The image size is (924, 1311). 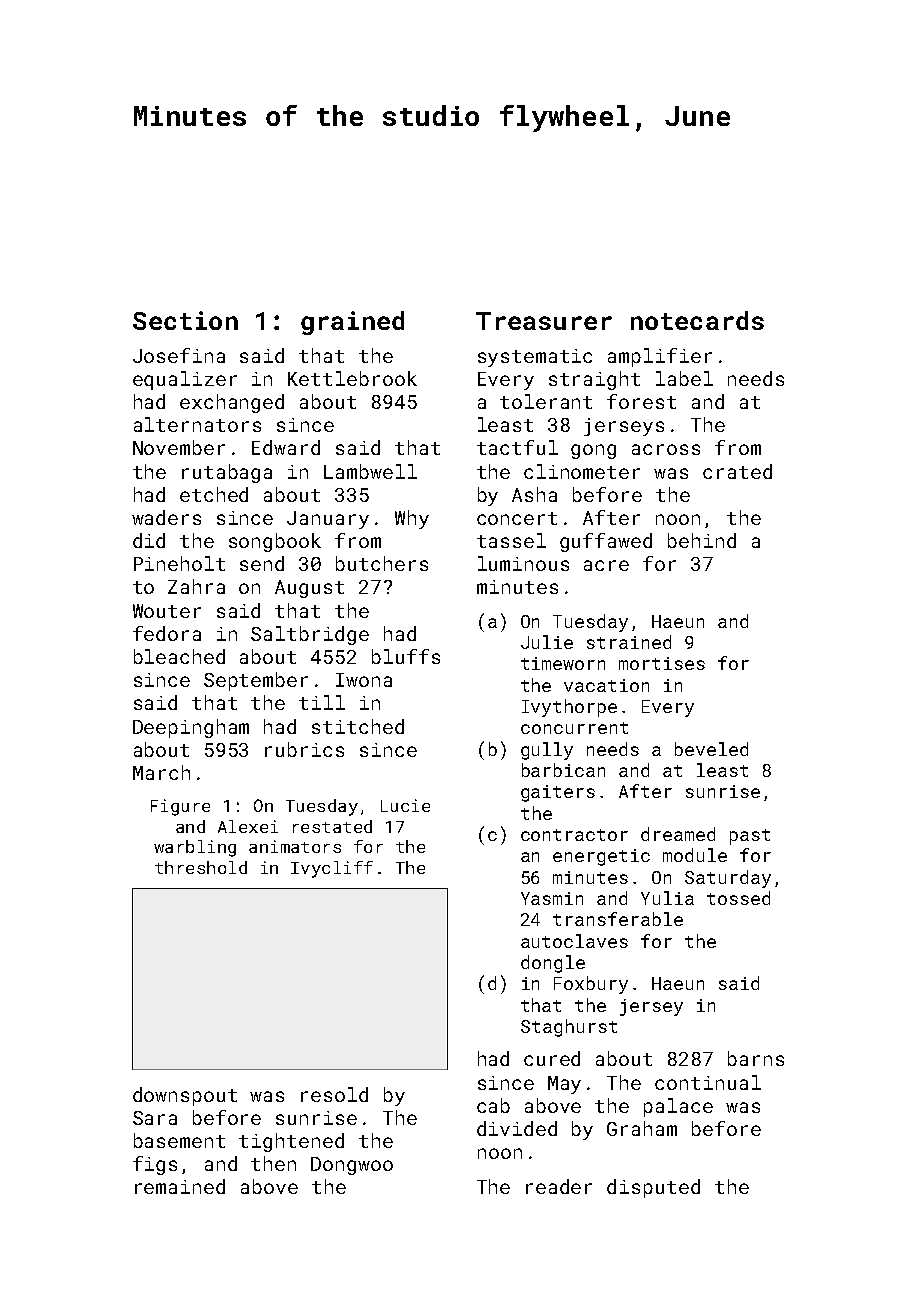 What do you see at coordinates (517, 518) in the document?
I see `concert` at bounding box center [517, 518].
